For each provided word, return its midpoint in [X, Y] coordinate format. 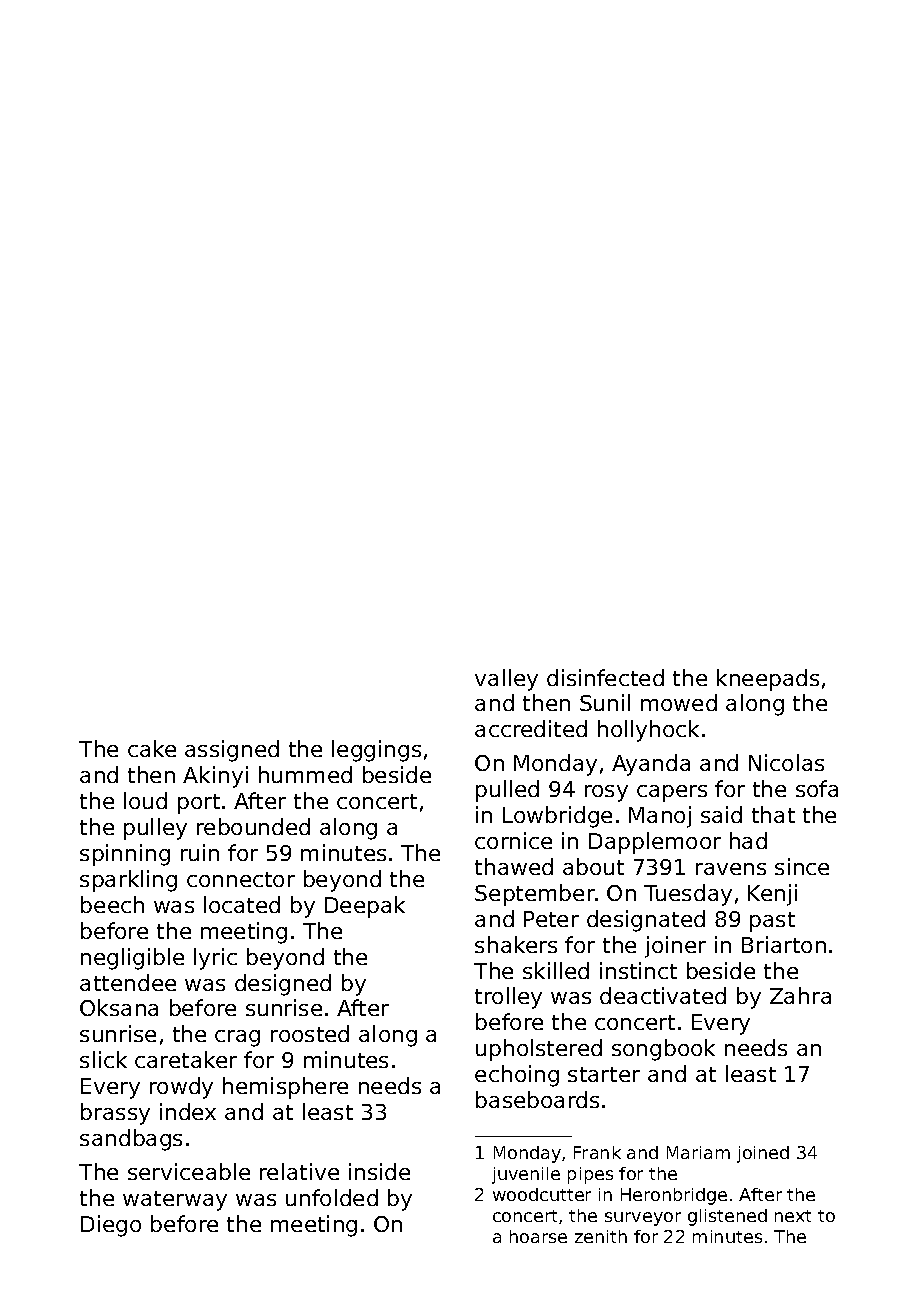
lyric [215, 959]
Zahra [800, 995]
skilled [556, 970]
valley [506, 680]
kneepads [768, 680]
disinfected [605, 677]
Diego [111, 1226]
